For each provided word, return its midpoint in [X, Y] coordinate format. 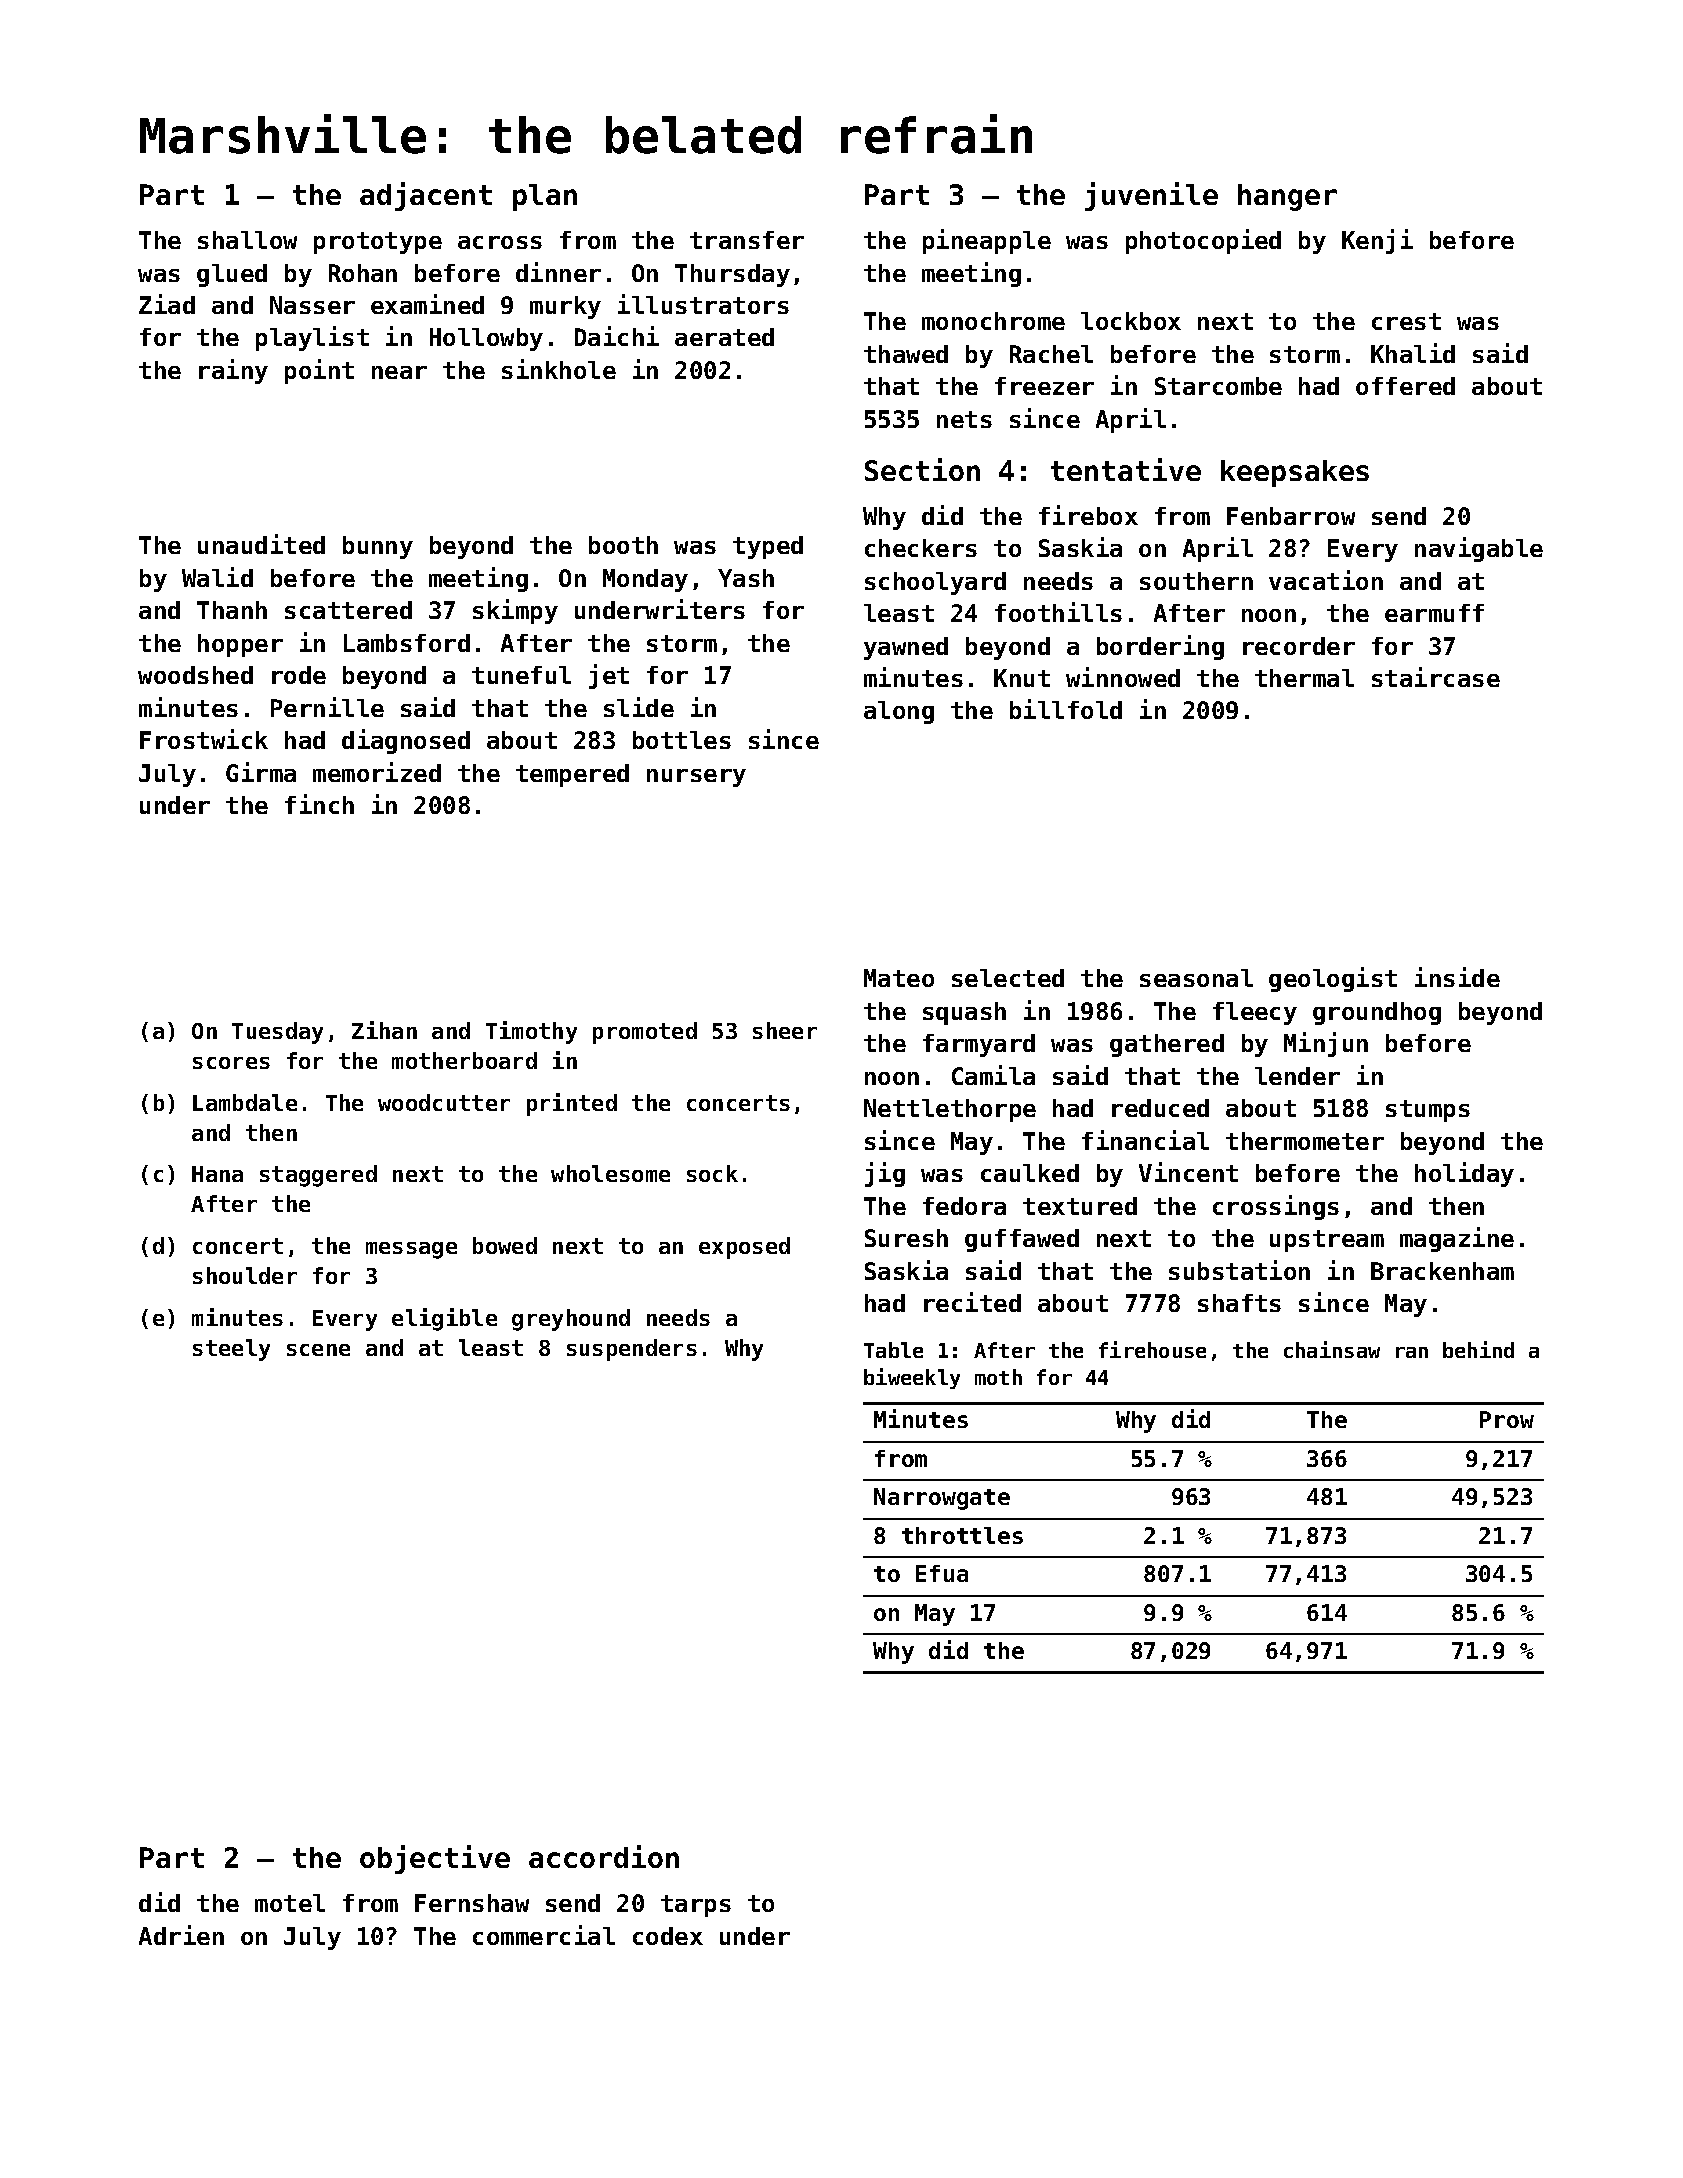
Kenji [1377, 241]
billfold [1066, 709]
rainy [233, 371]
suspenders [632, 1350]
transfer [747, 240]
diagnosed [406, 741]
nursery [696, 778]
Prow [1507, 1419]
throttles [962, 1535]
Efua [942, 1573]
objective [435, 1859]
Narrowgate [942, 1499]
